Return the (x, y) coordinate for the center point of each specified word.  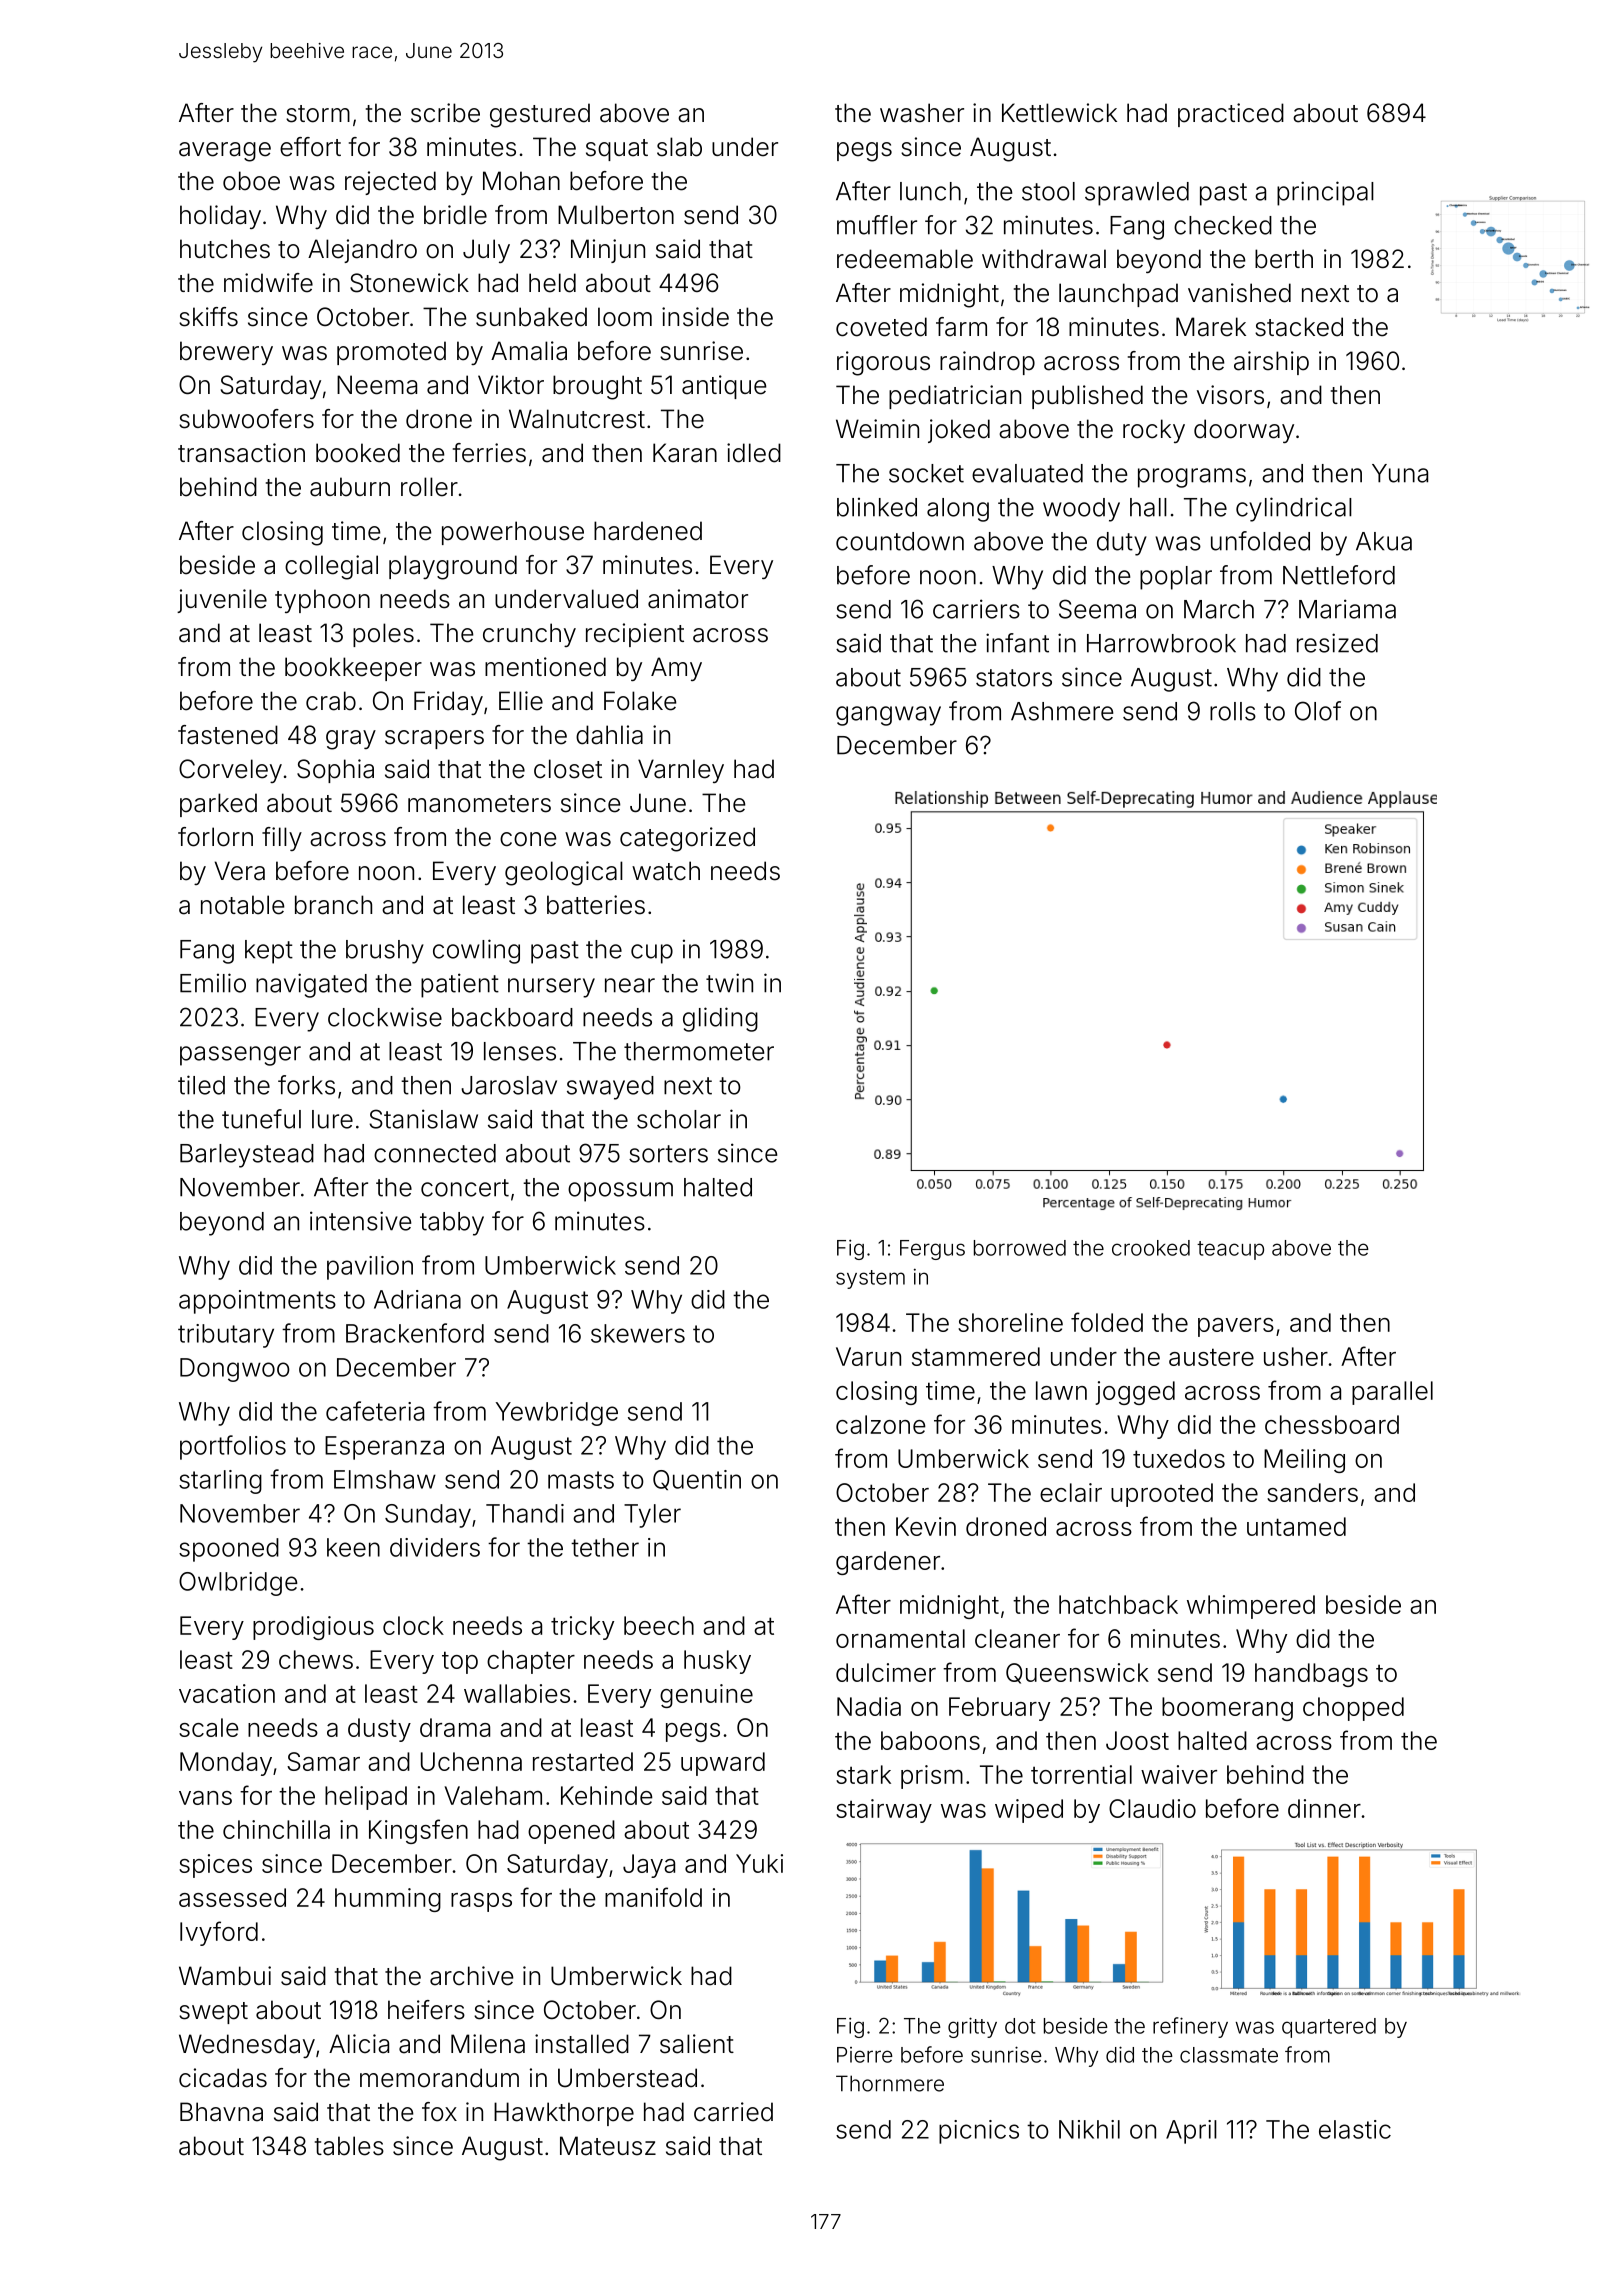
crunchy (529, 635)
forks (306, 1085)
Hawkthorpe (564, 2114)
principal (1325, 193)
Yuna (1400, 473)
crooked (1151, 1248)
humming (388, 1900)
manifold (653, 1897)
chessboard (1332, 1424)
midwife (268, 283)
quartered (1329, 2028)
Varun (868, 1356)
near (630, 985)
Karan (685, 453)
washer (922, 113)
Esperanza (384, 1448)
